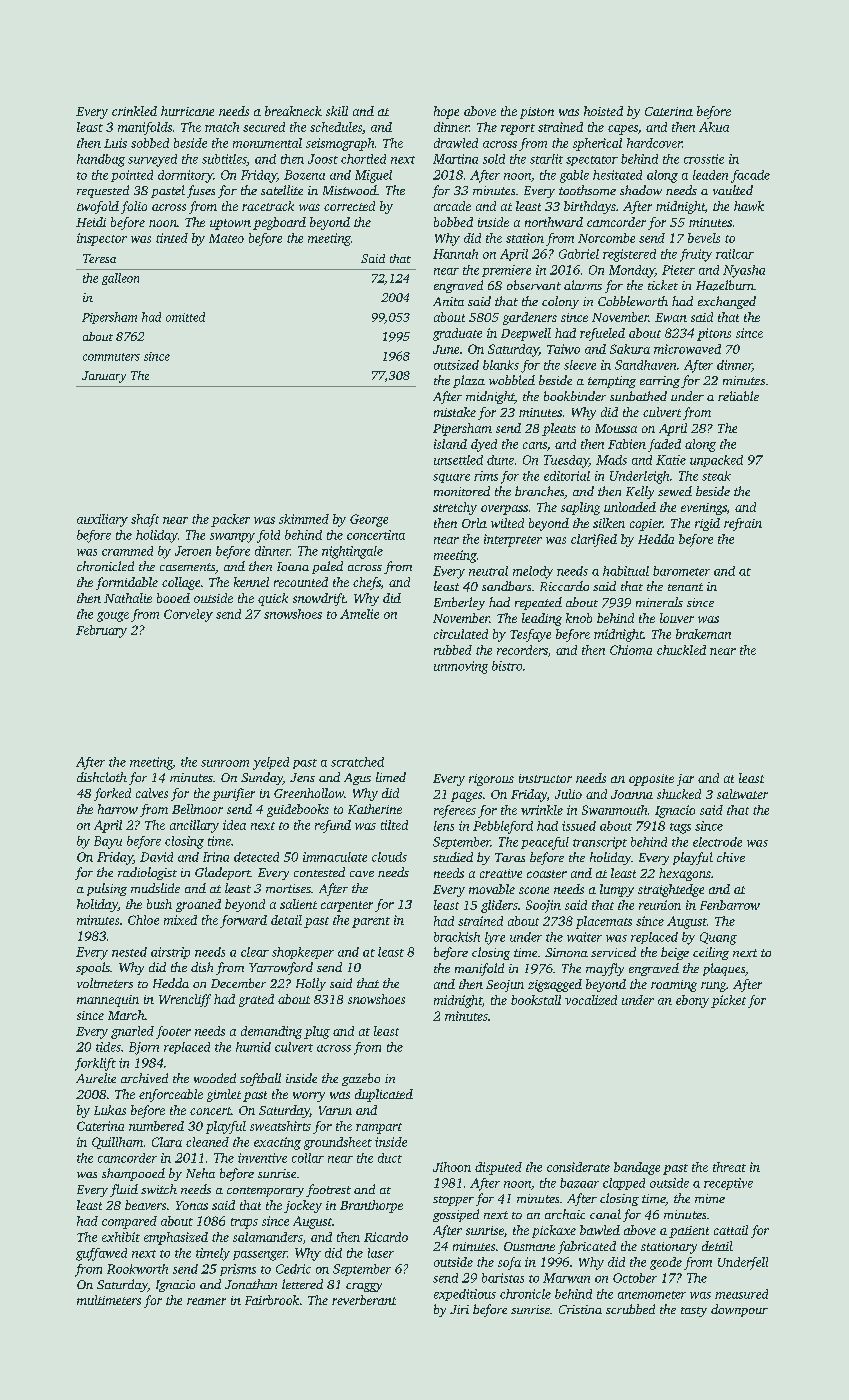  What do you see at coordinates (206, 1301) in the screenshot?
I see `reamer` at bounding box center [206, 1301].
